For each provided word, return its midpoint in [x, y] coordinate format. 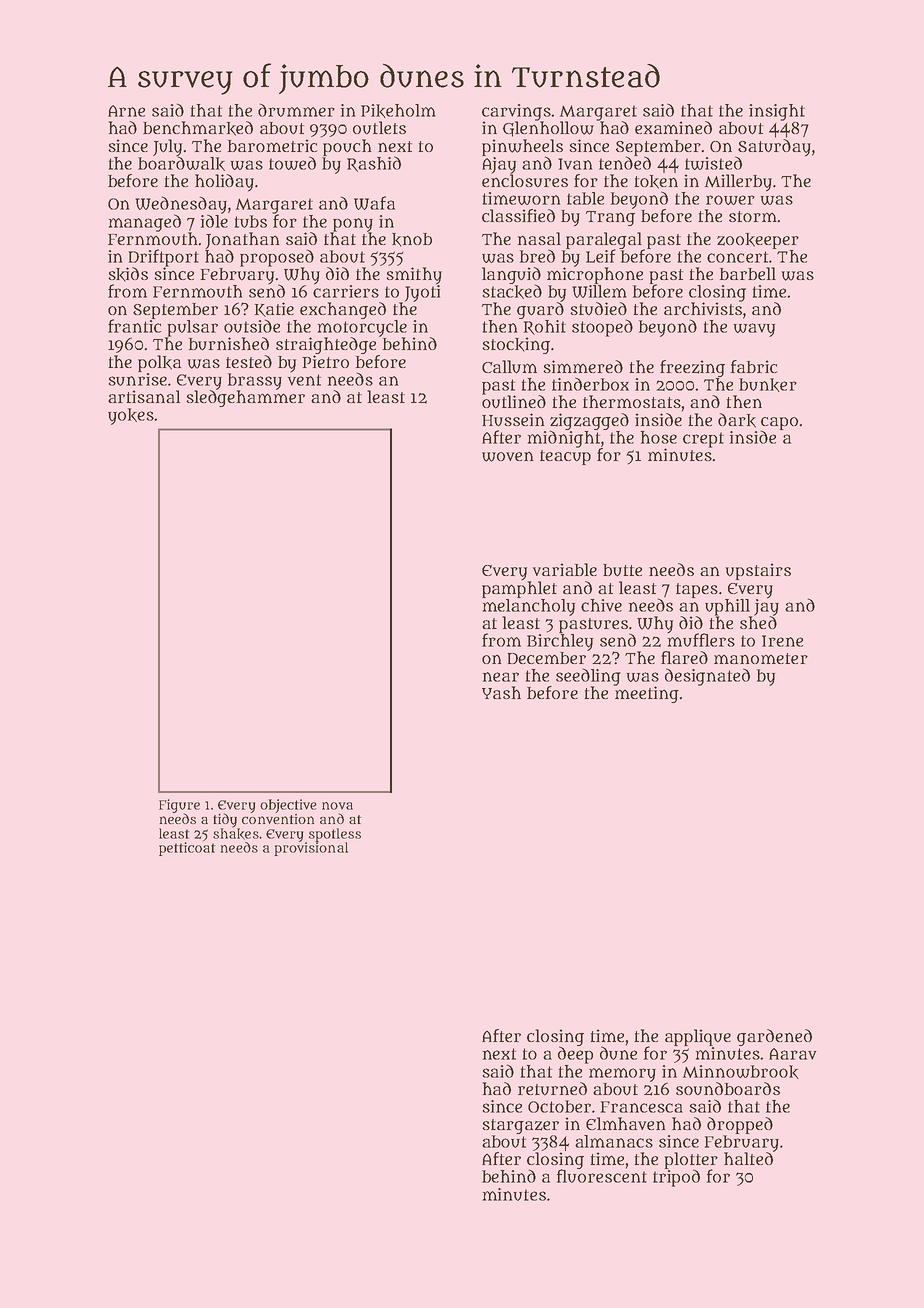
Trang [610, 218]
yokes [131, 416]
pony [353, 225]
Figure [179, 806]
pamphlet [519, 589]
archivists [703, 308]
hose [659, 437]
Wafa [374, 203]
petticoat [187, 849]
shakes [236, 834]
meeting [647, 694]
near [501, 677]
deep [575, 1055]
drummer [296, 110]
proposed [277, 258]
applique [698, 1037]
